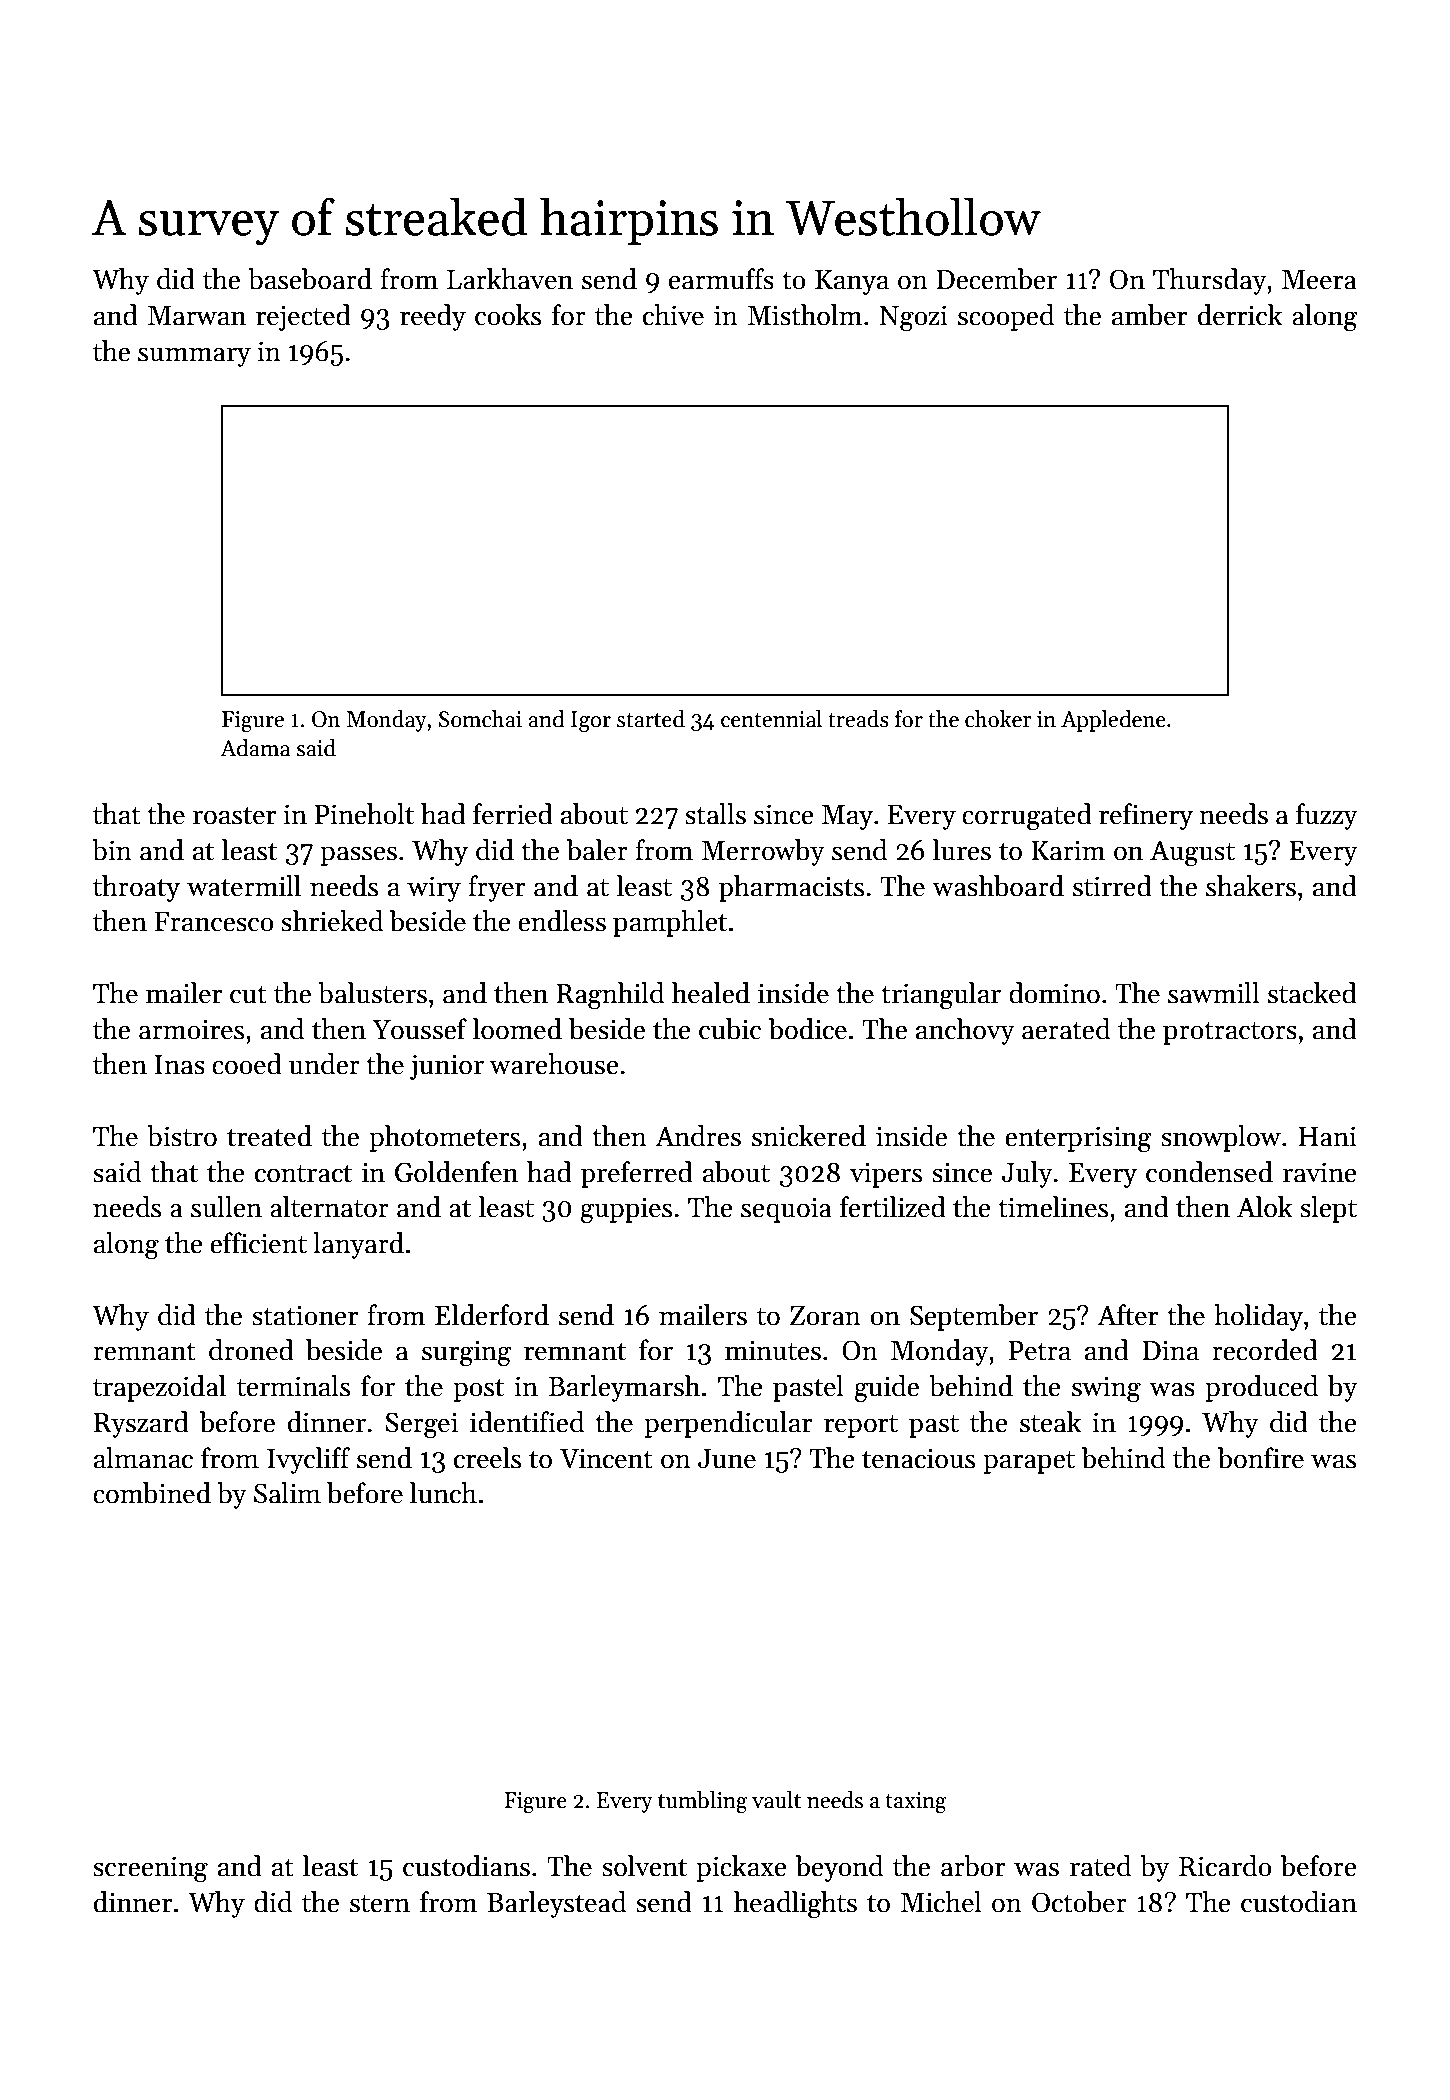 This screenshot has width=1450, height=2100. Describe the element at coordinates (136, 888) in the screenshot. I see `throaty` at that location.
